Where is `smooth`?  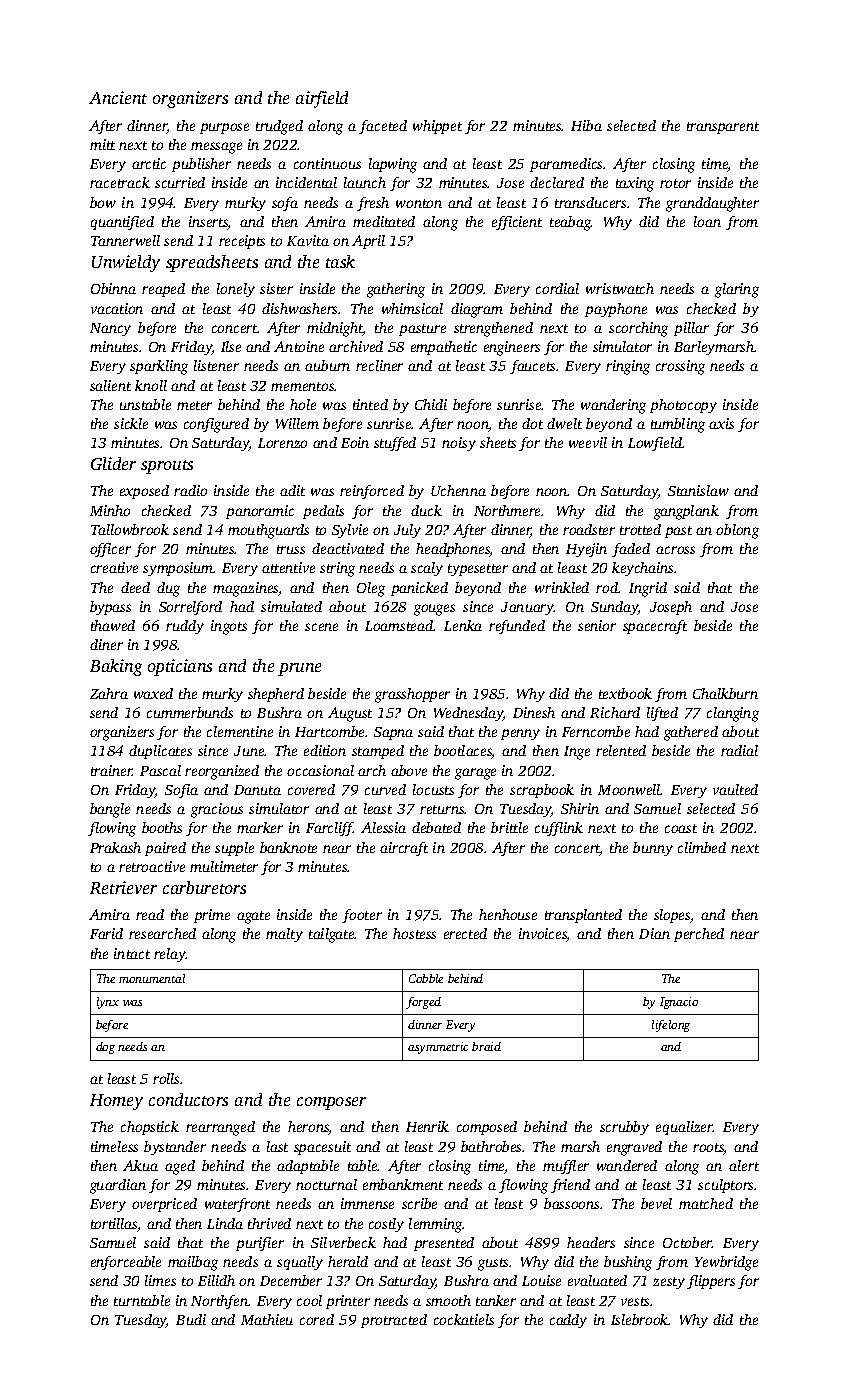
smooth is located at coordinates (448, 1300).
